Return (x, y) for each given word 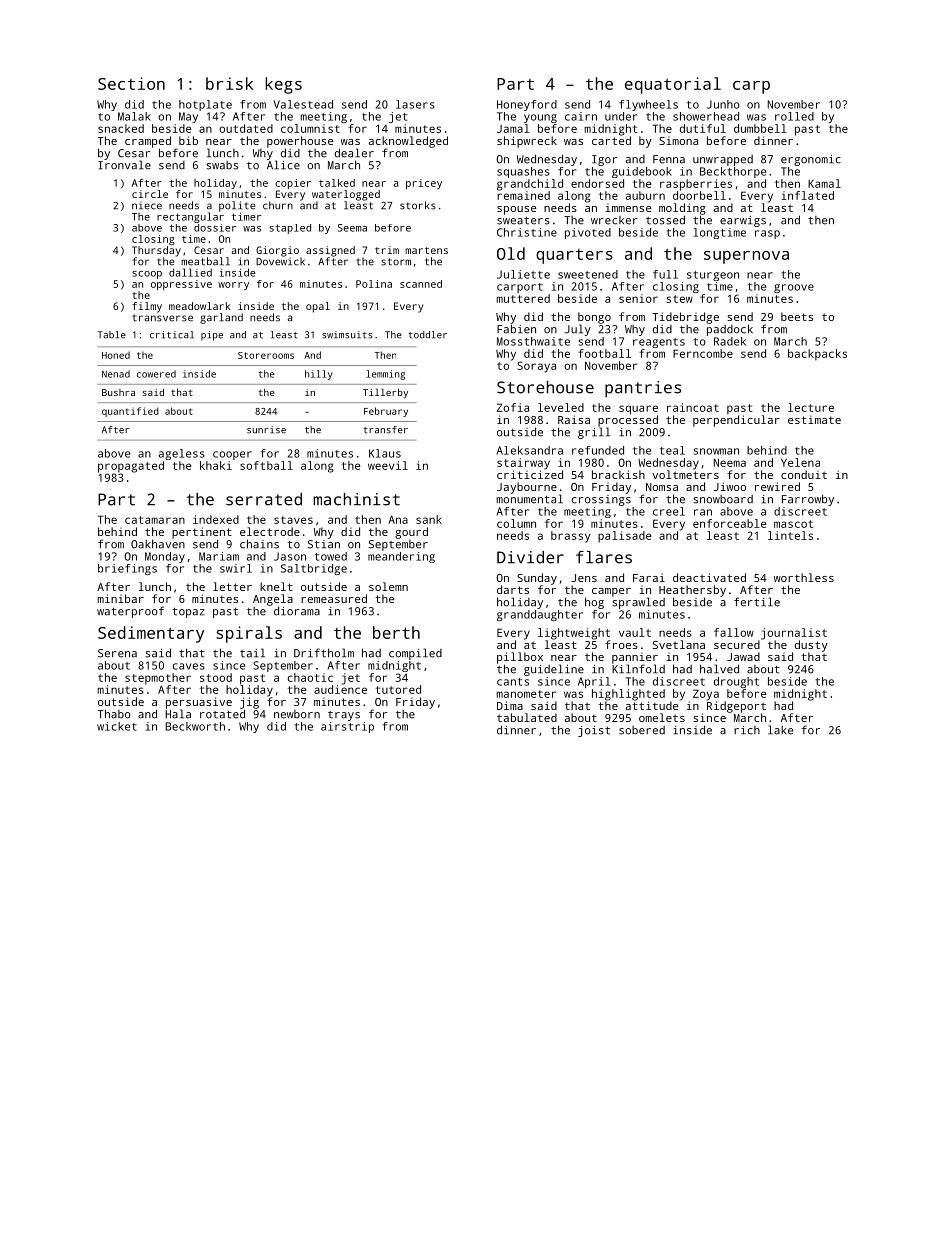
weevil (388, 465)
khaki (216, 465)
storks (418, 205)
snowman (716, 451)
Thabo (114, 714)
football (604, 353)
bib (188, 140)
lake (780, 730)
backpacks (817, 355)
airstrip (347, 727)
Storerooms (266, 355)
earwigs (743, 221)
